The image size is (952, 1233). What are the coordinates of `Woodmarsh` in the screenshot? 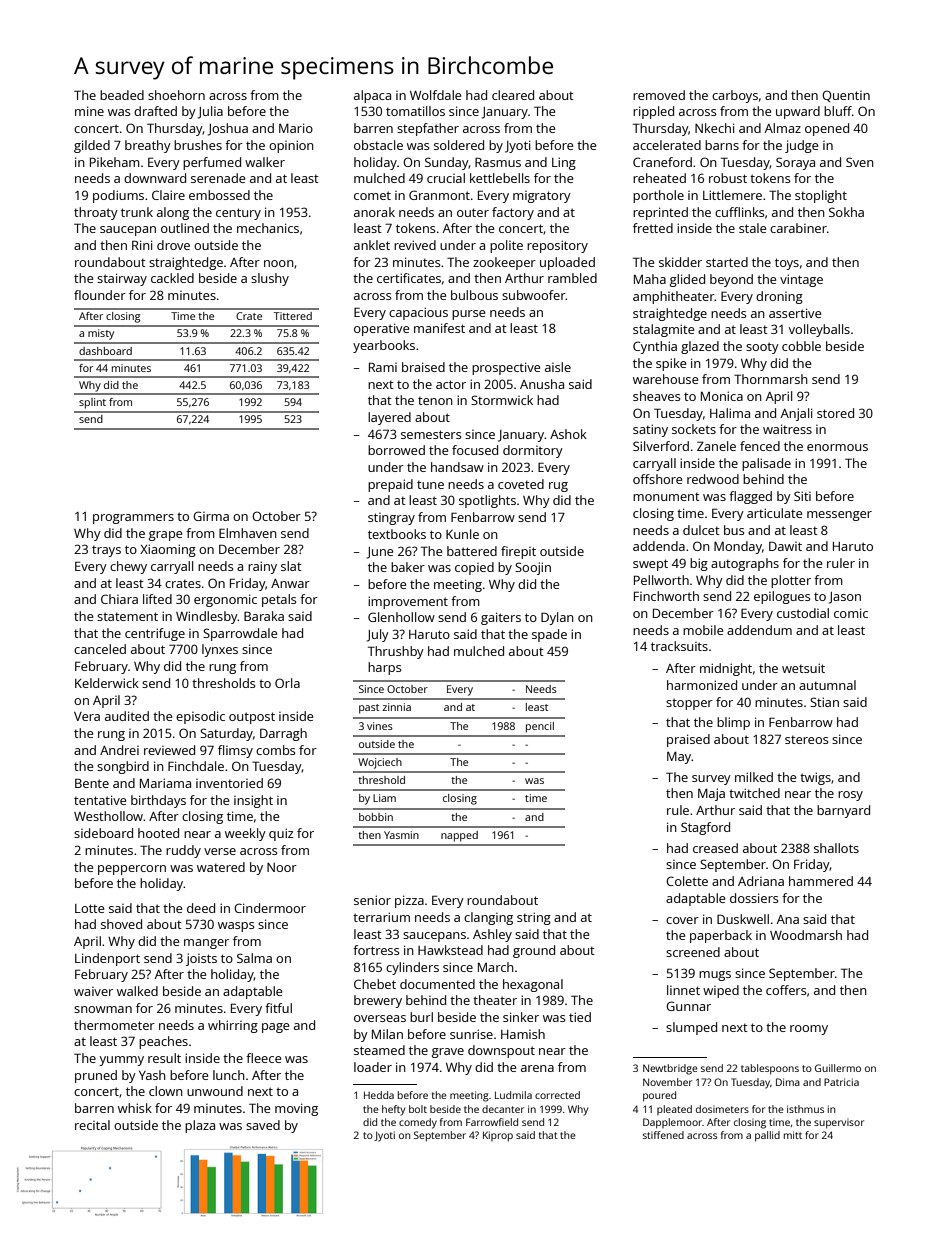 It's located at (806, 935).
